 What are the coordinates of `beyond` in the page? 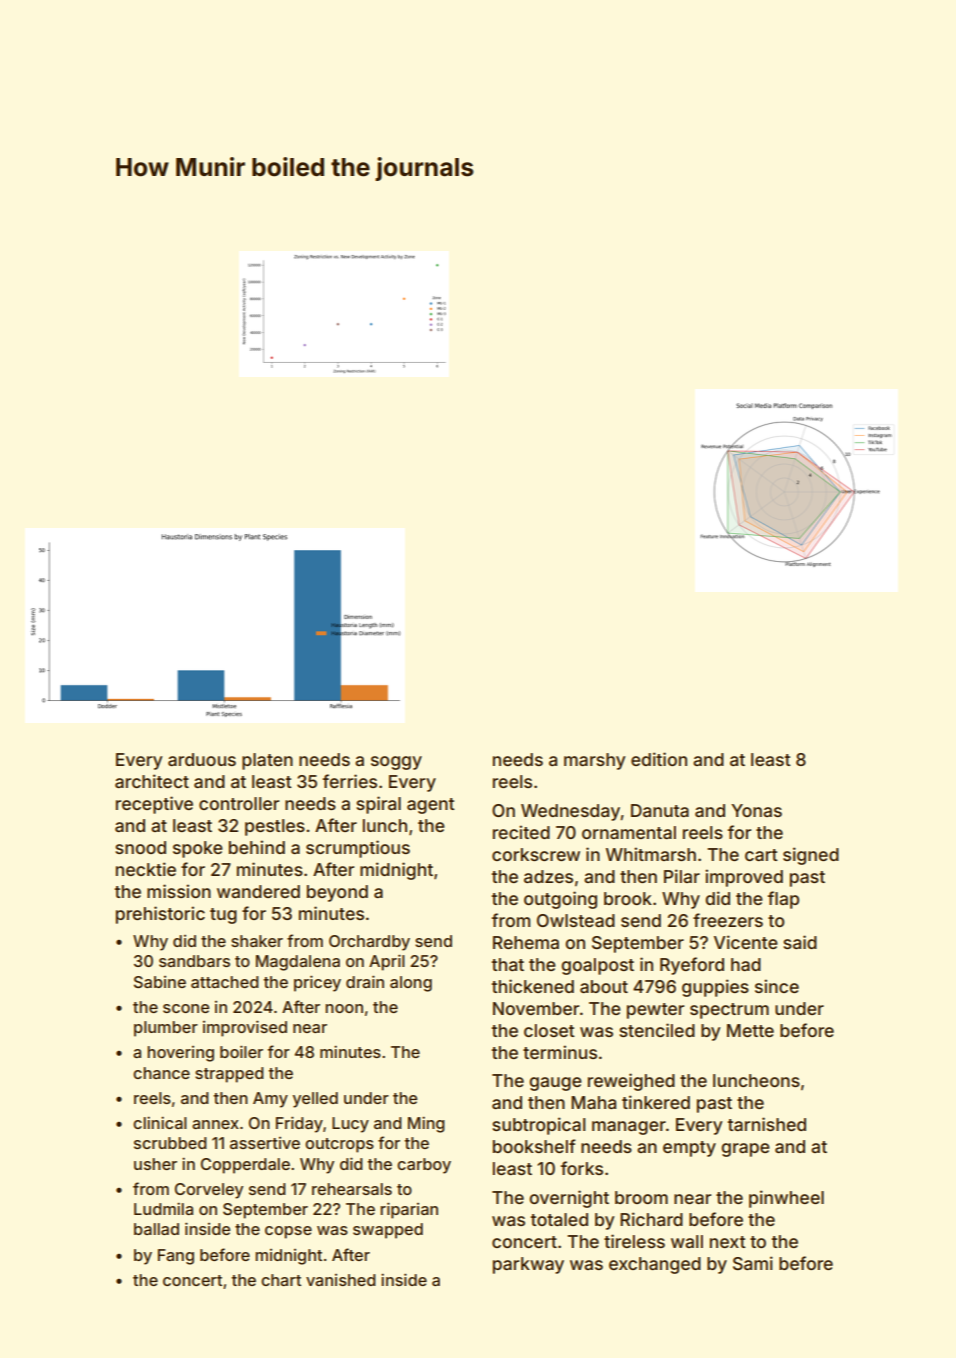 It's located at (337, 893).
